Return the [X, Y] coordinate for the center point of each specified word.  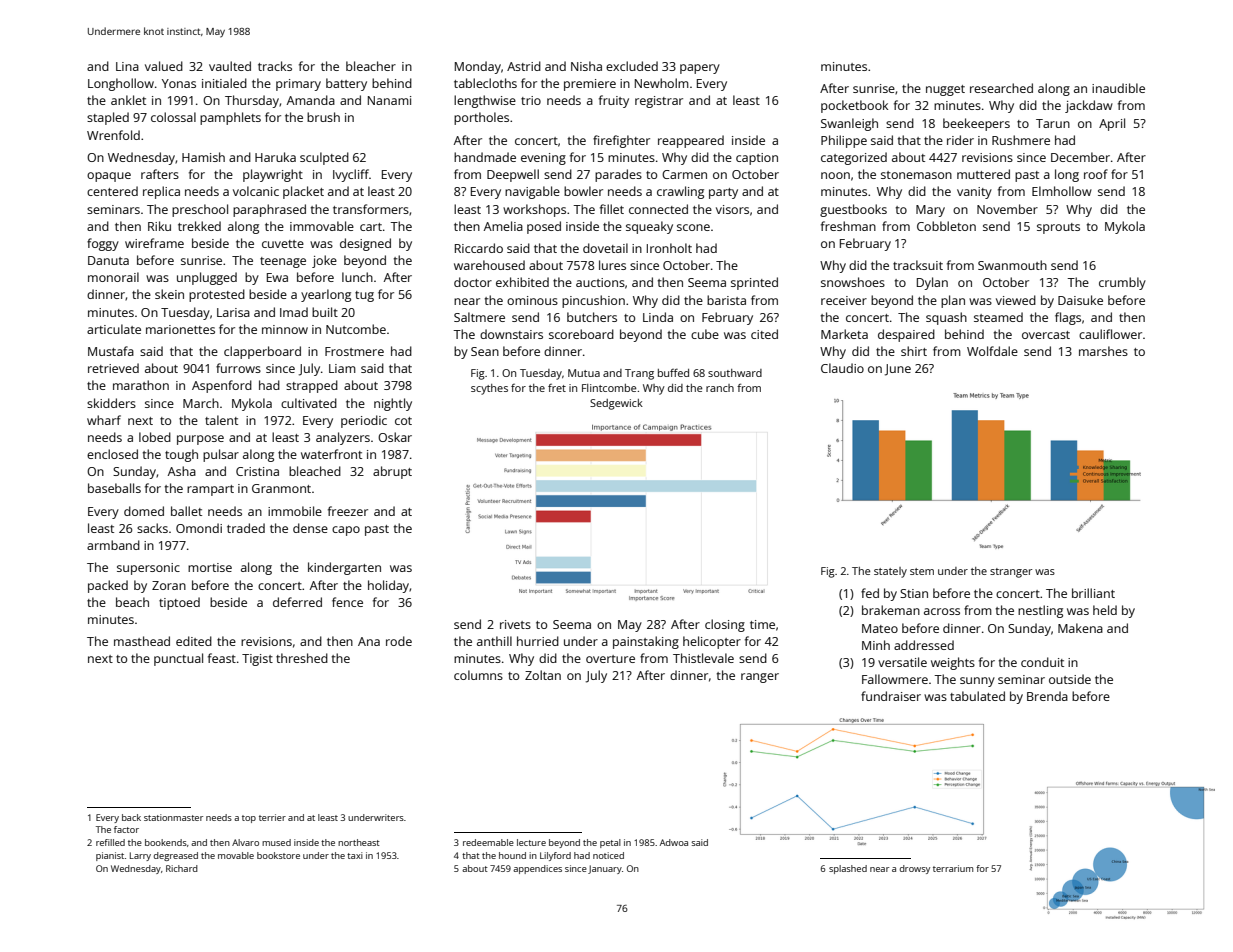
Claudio [842, 368]
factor [126, 829]
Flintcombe [609, 388]
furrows [238, 368]
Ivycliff [351, 175]
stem [922, 571]
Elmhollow [1062, 191]
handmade [485, 157]
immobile [295, 511]
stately [890, 572]
